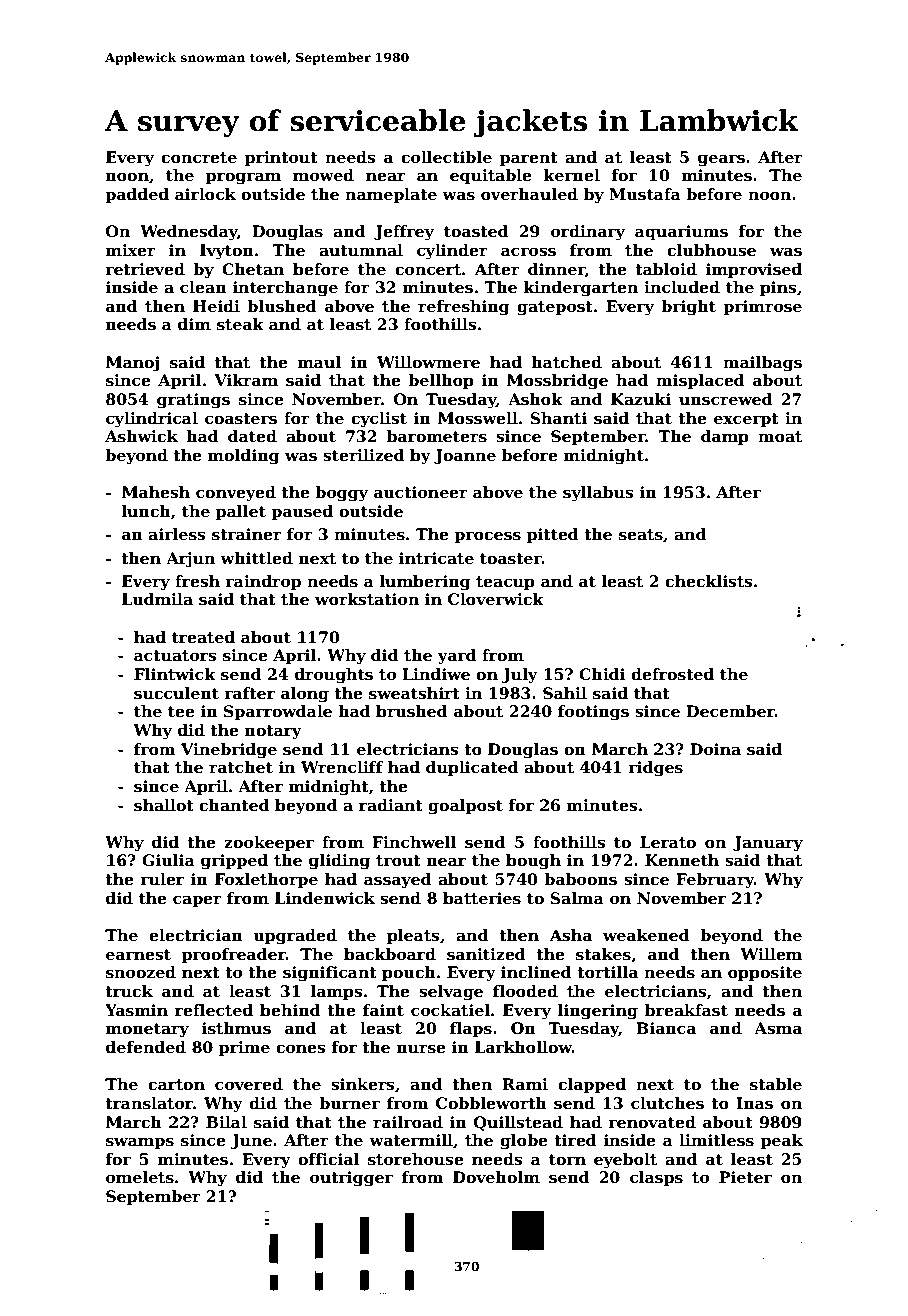 The image size is (908, 1316). What do you see at coordinates (227, 252) in the page?
I see `Ivyton` at bounding box center [227, 252].
